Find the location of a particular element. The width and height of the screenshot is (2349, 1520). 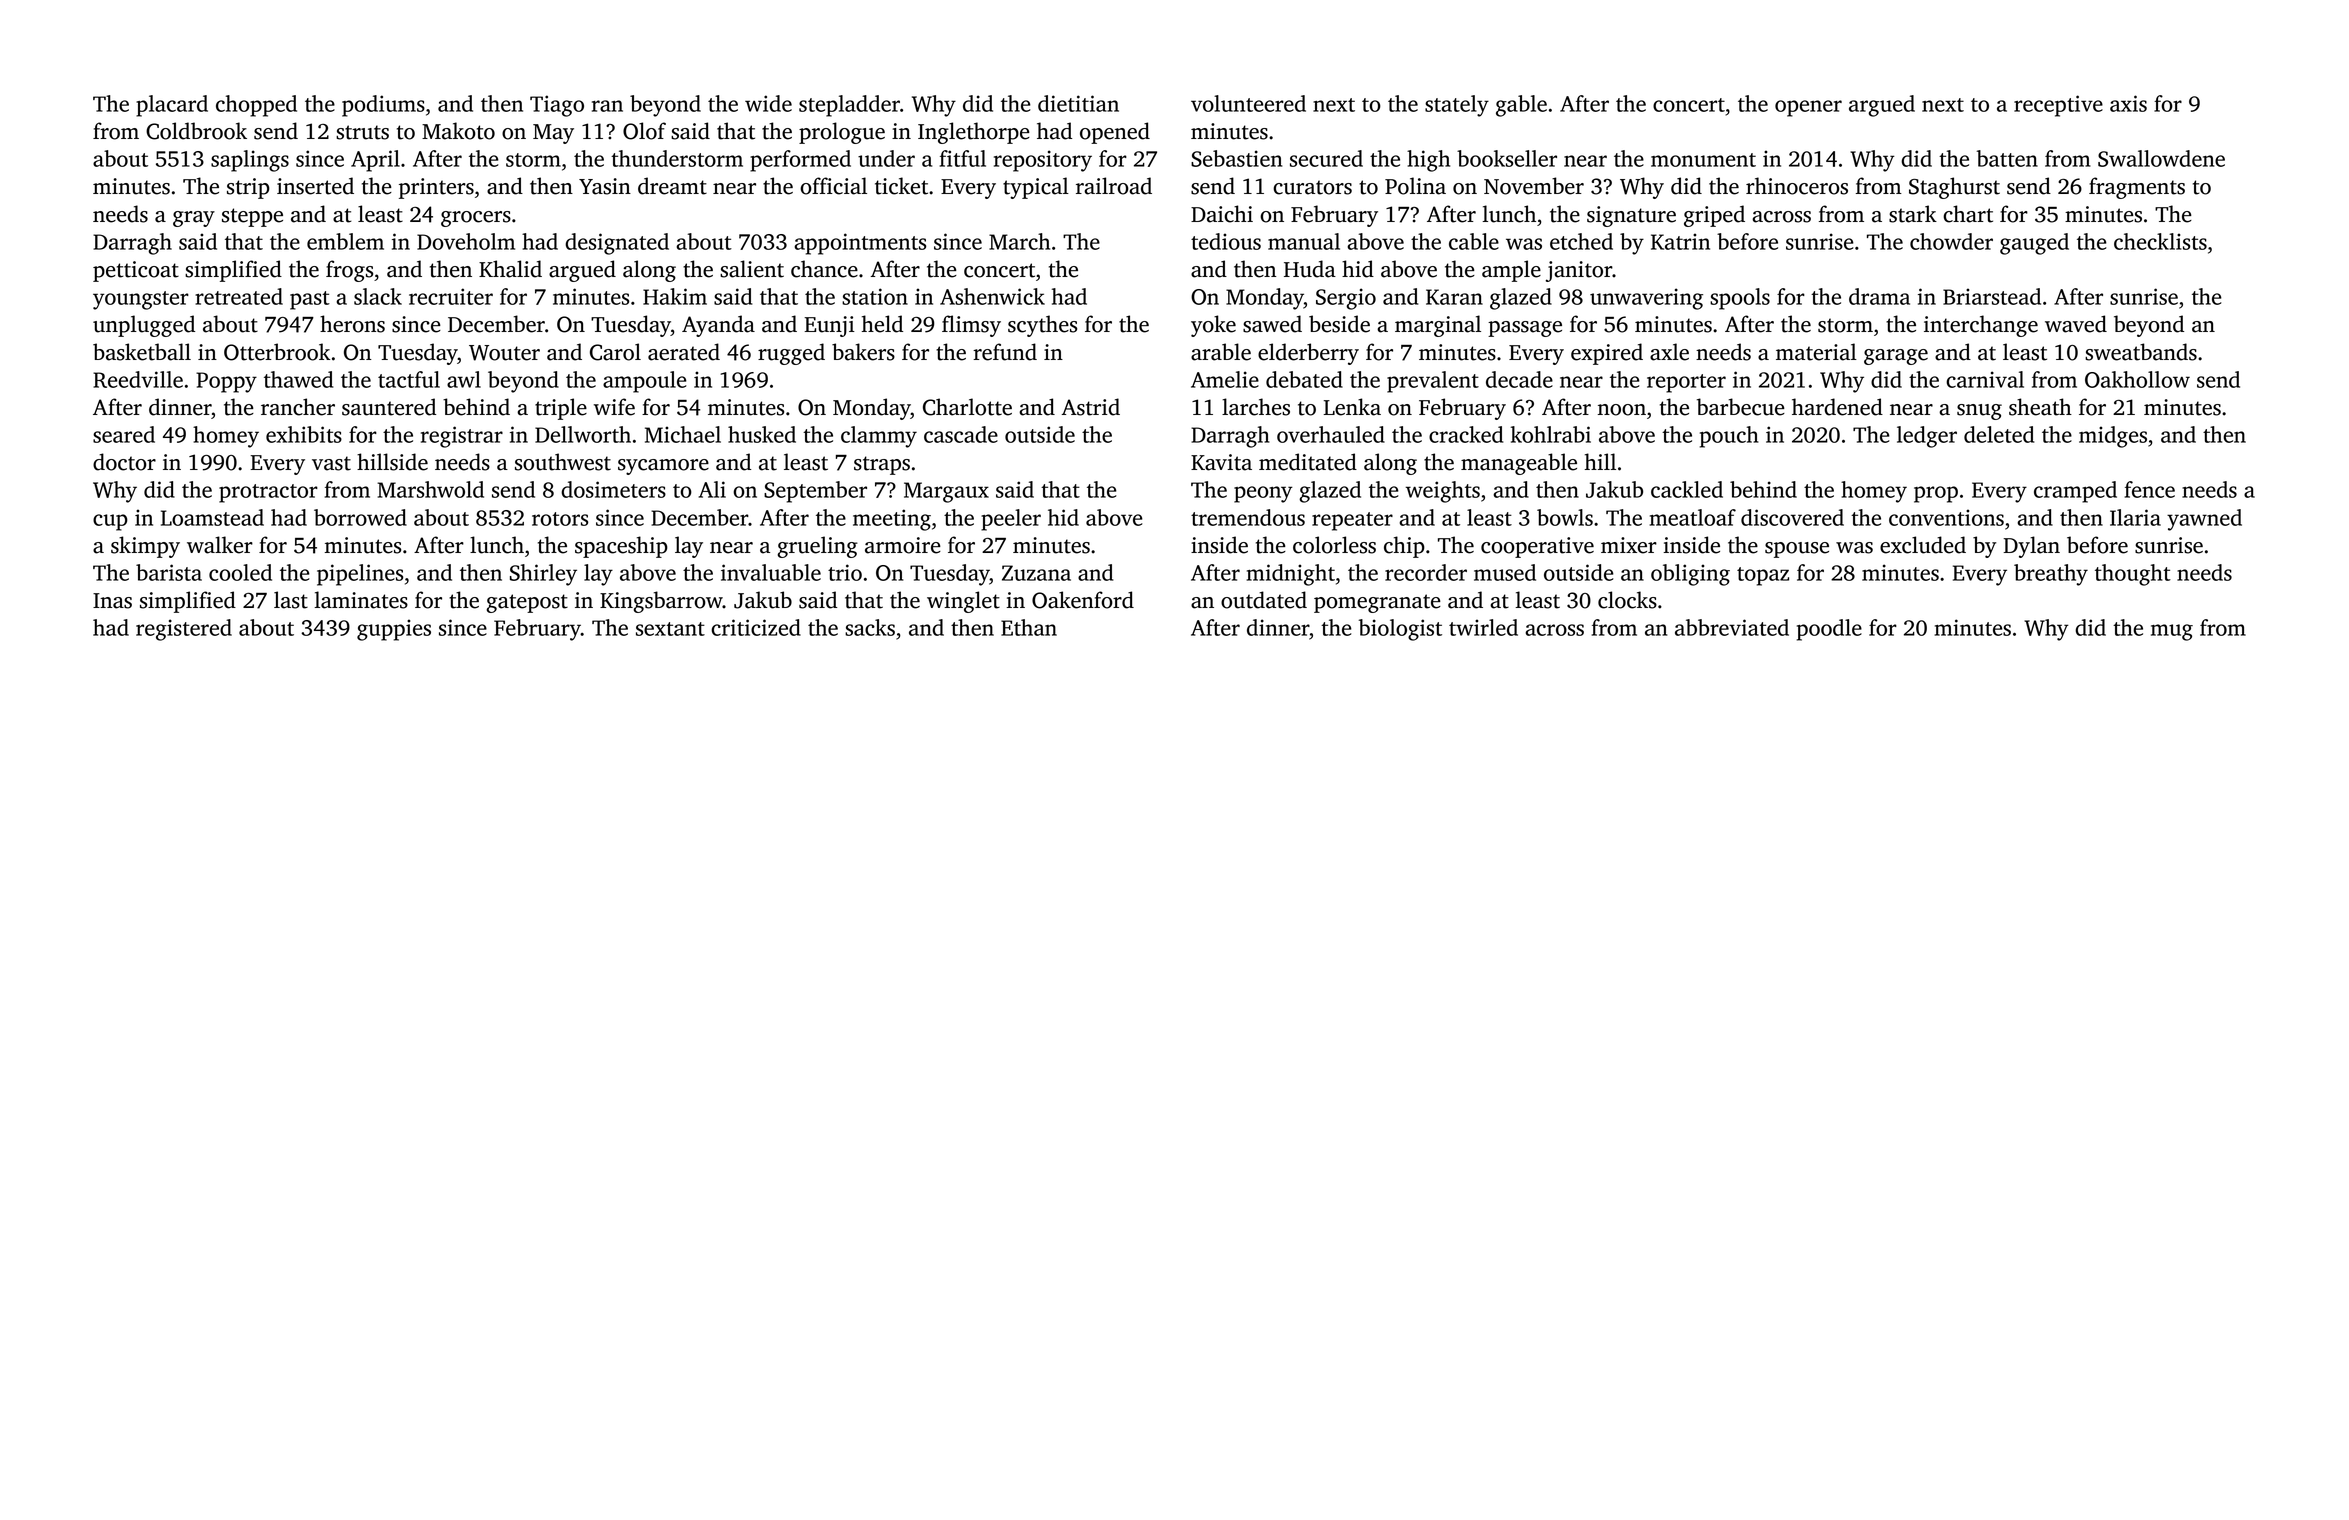

laminates is located at coordinates (361, 600).
